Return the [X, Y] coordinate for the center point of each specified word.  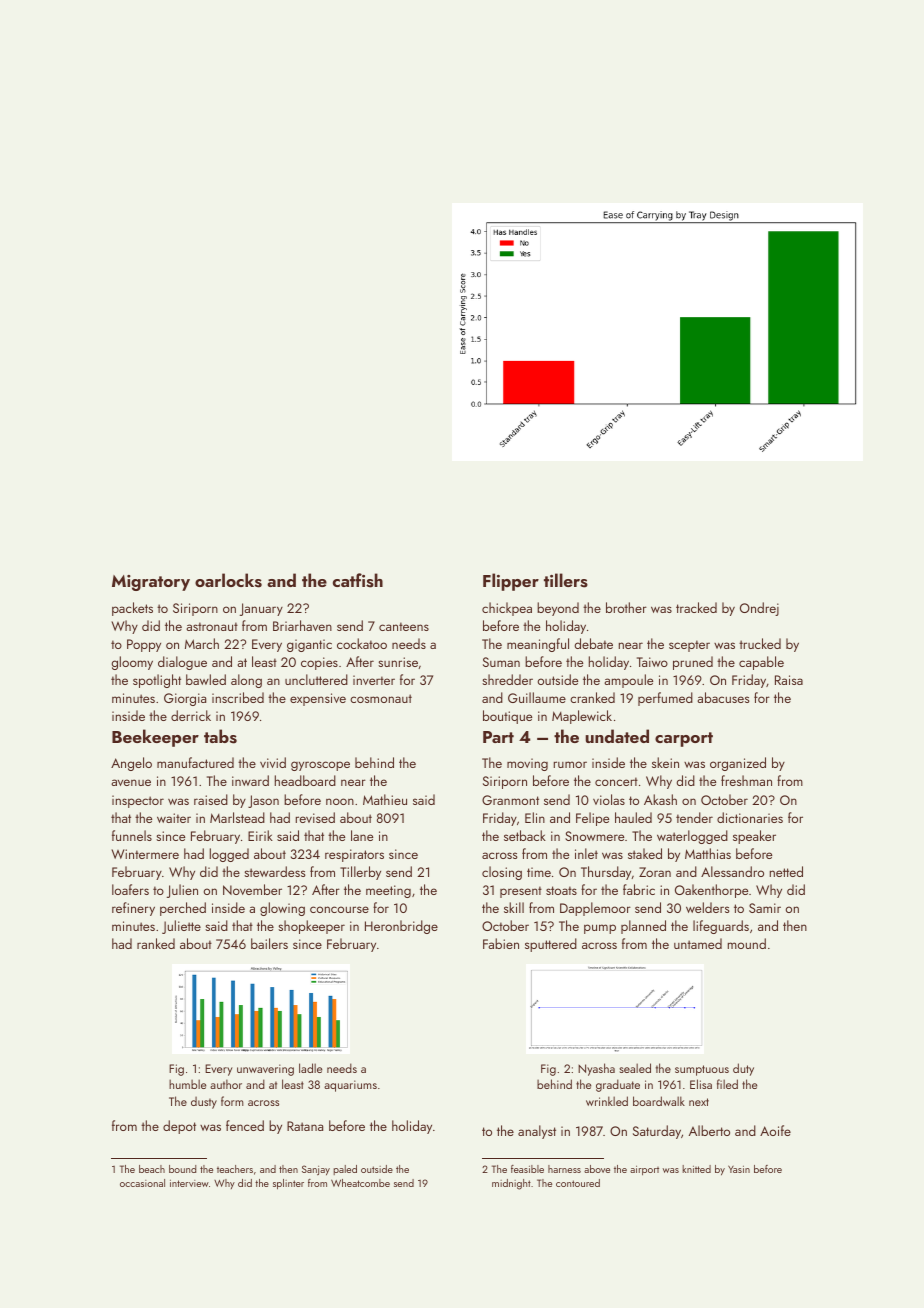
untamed [698, 943]
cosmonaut [381, 698]
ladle [310, 1068]
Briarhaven [302, 625]
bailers [269, 943]
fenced [245, 1125]
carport [684, 739]
